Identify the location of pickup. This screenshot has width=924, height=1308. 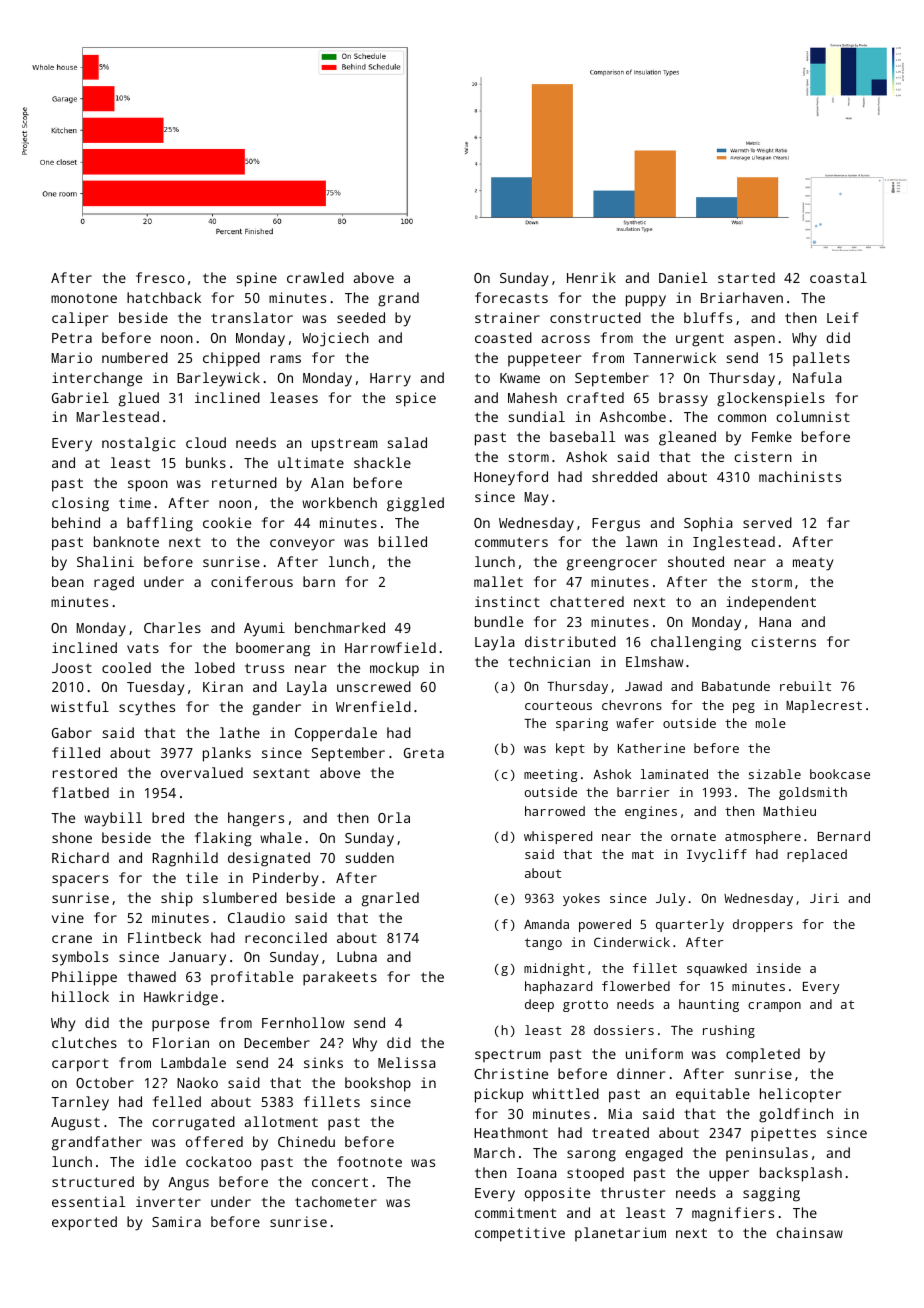
(499, 1095).
